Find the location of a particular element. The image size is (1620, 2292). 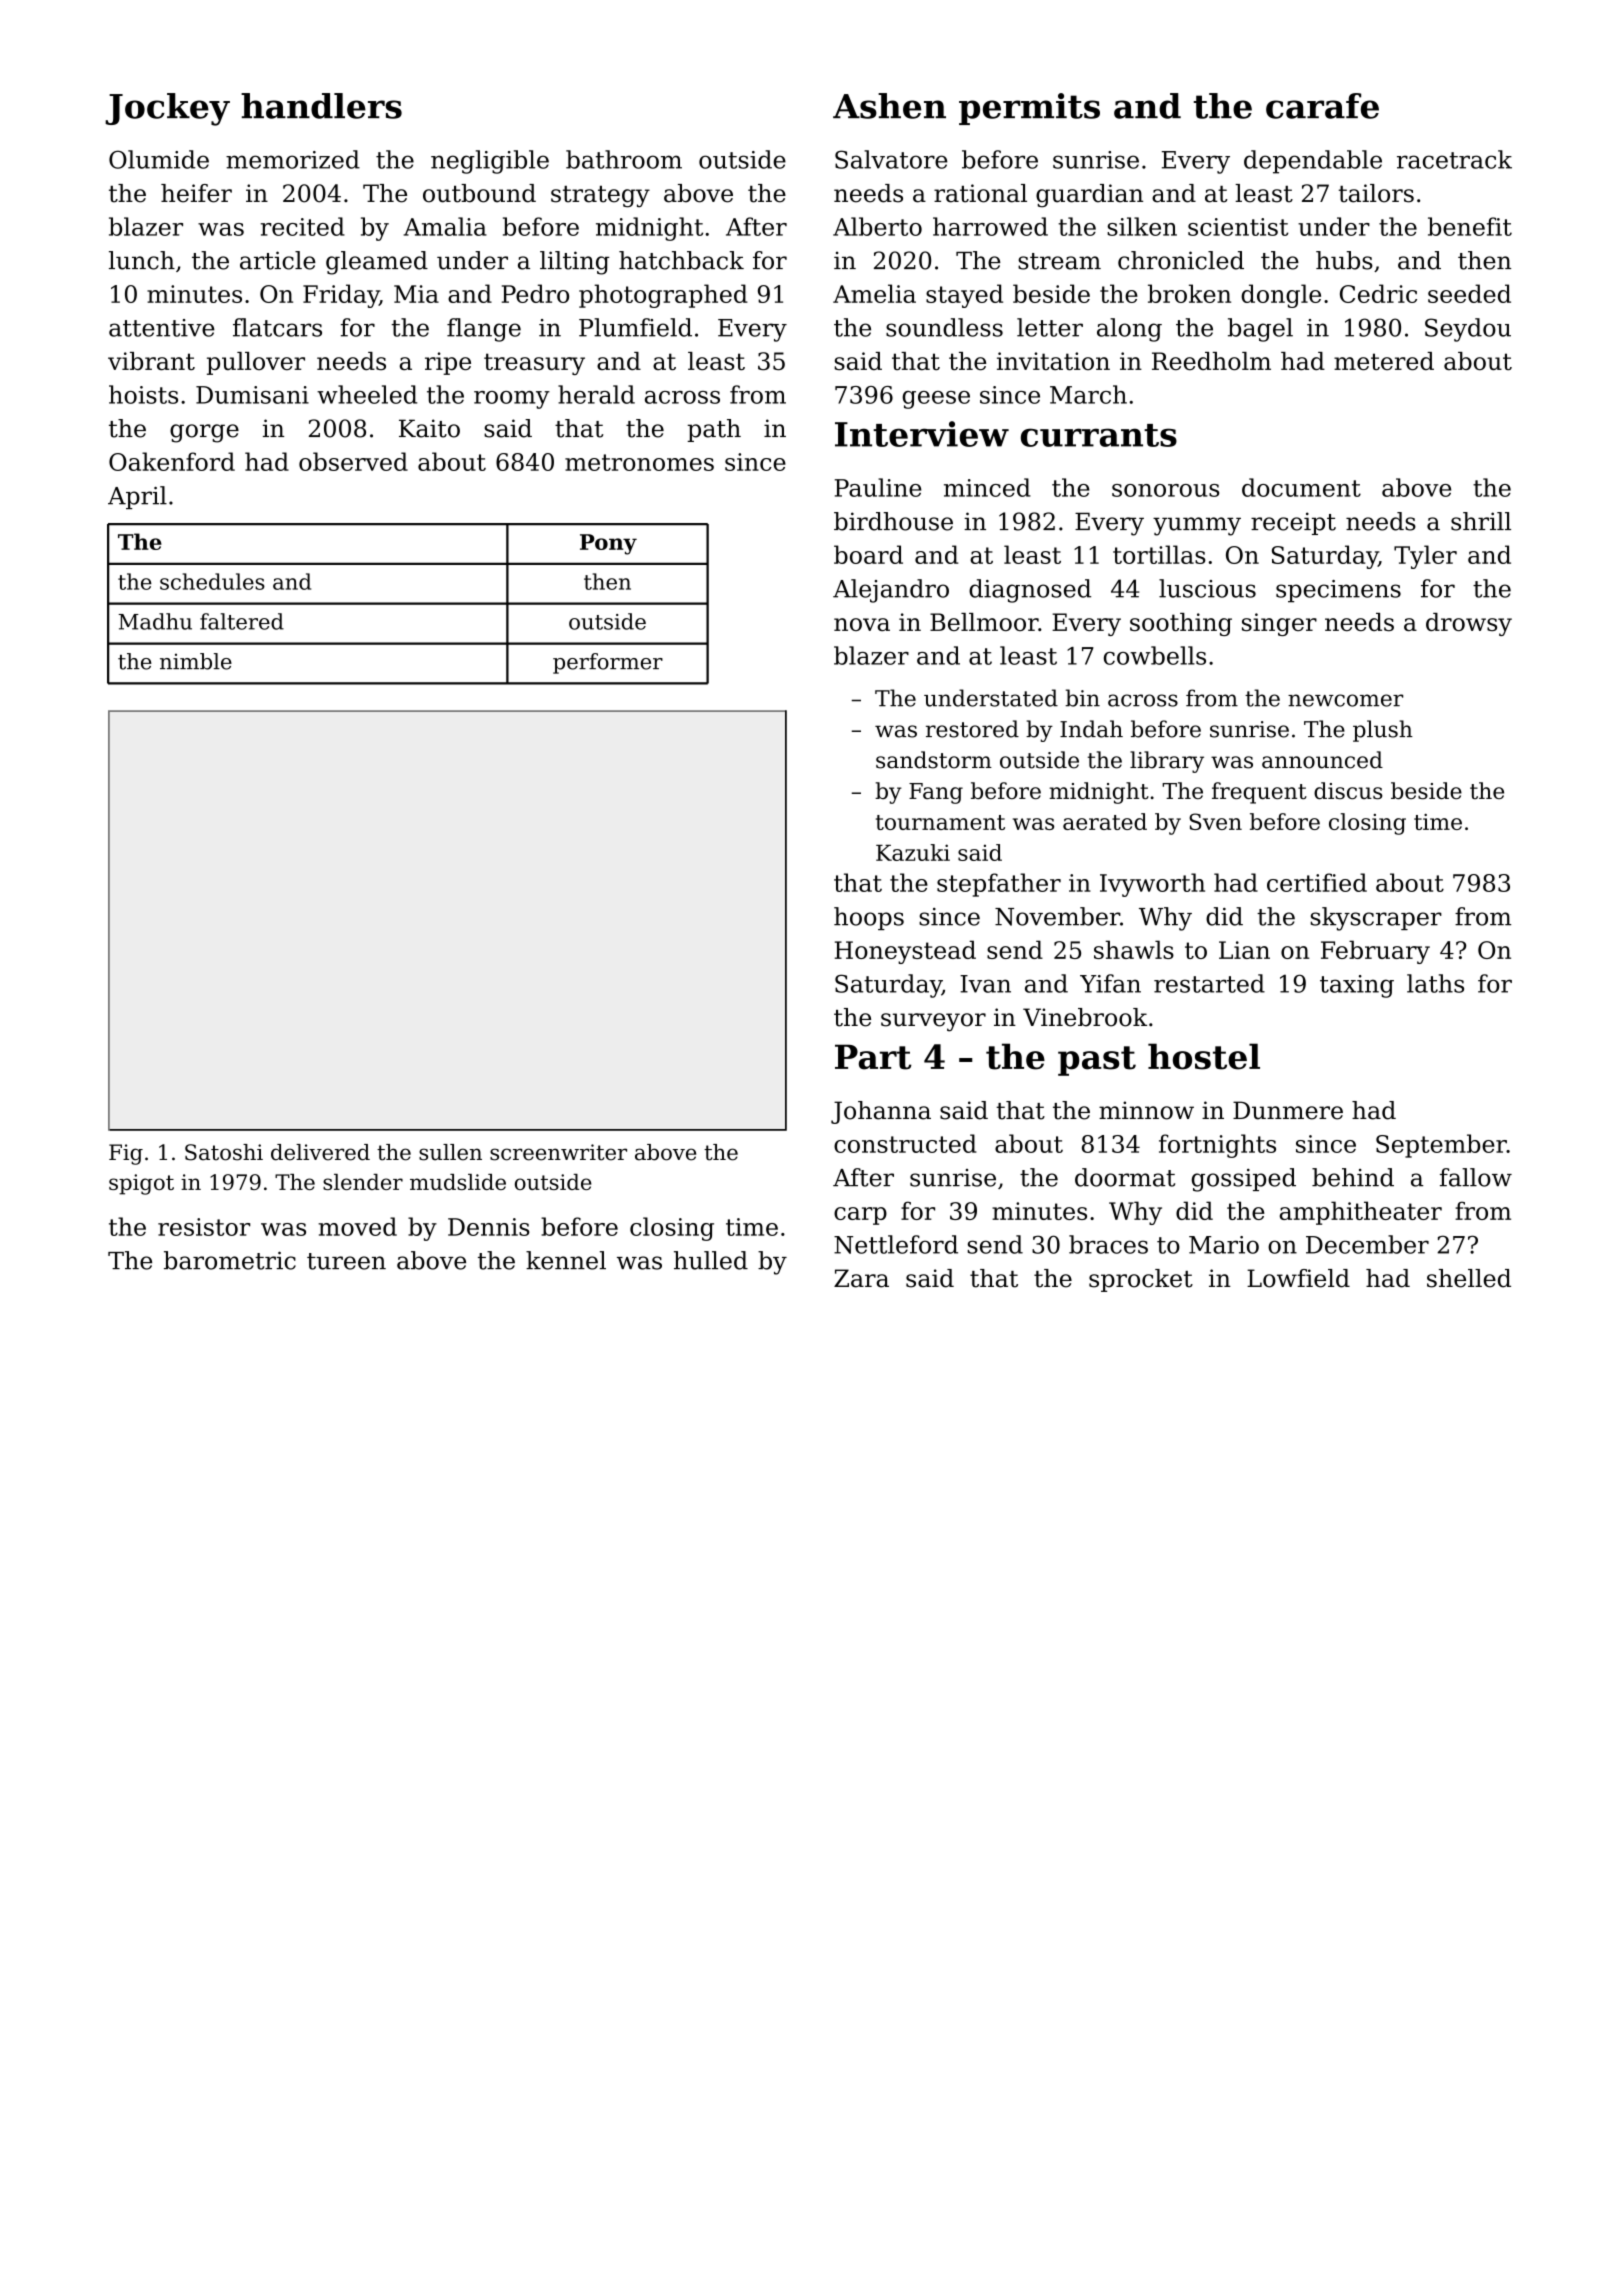

Cedric is located at coordinates (1378, 293).
